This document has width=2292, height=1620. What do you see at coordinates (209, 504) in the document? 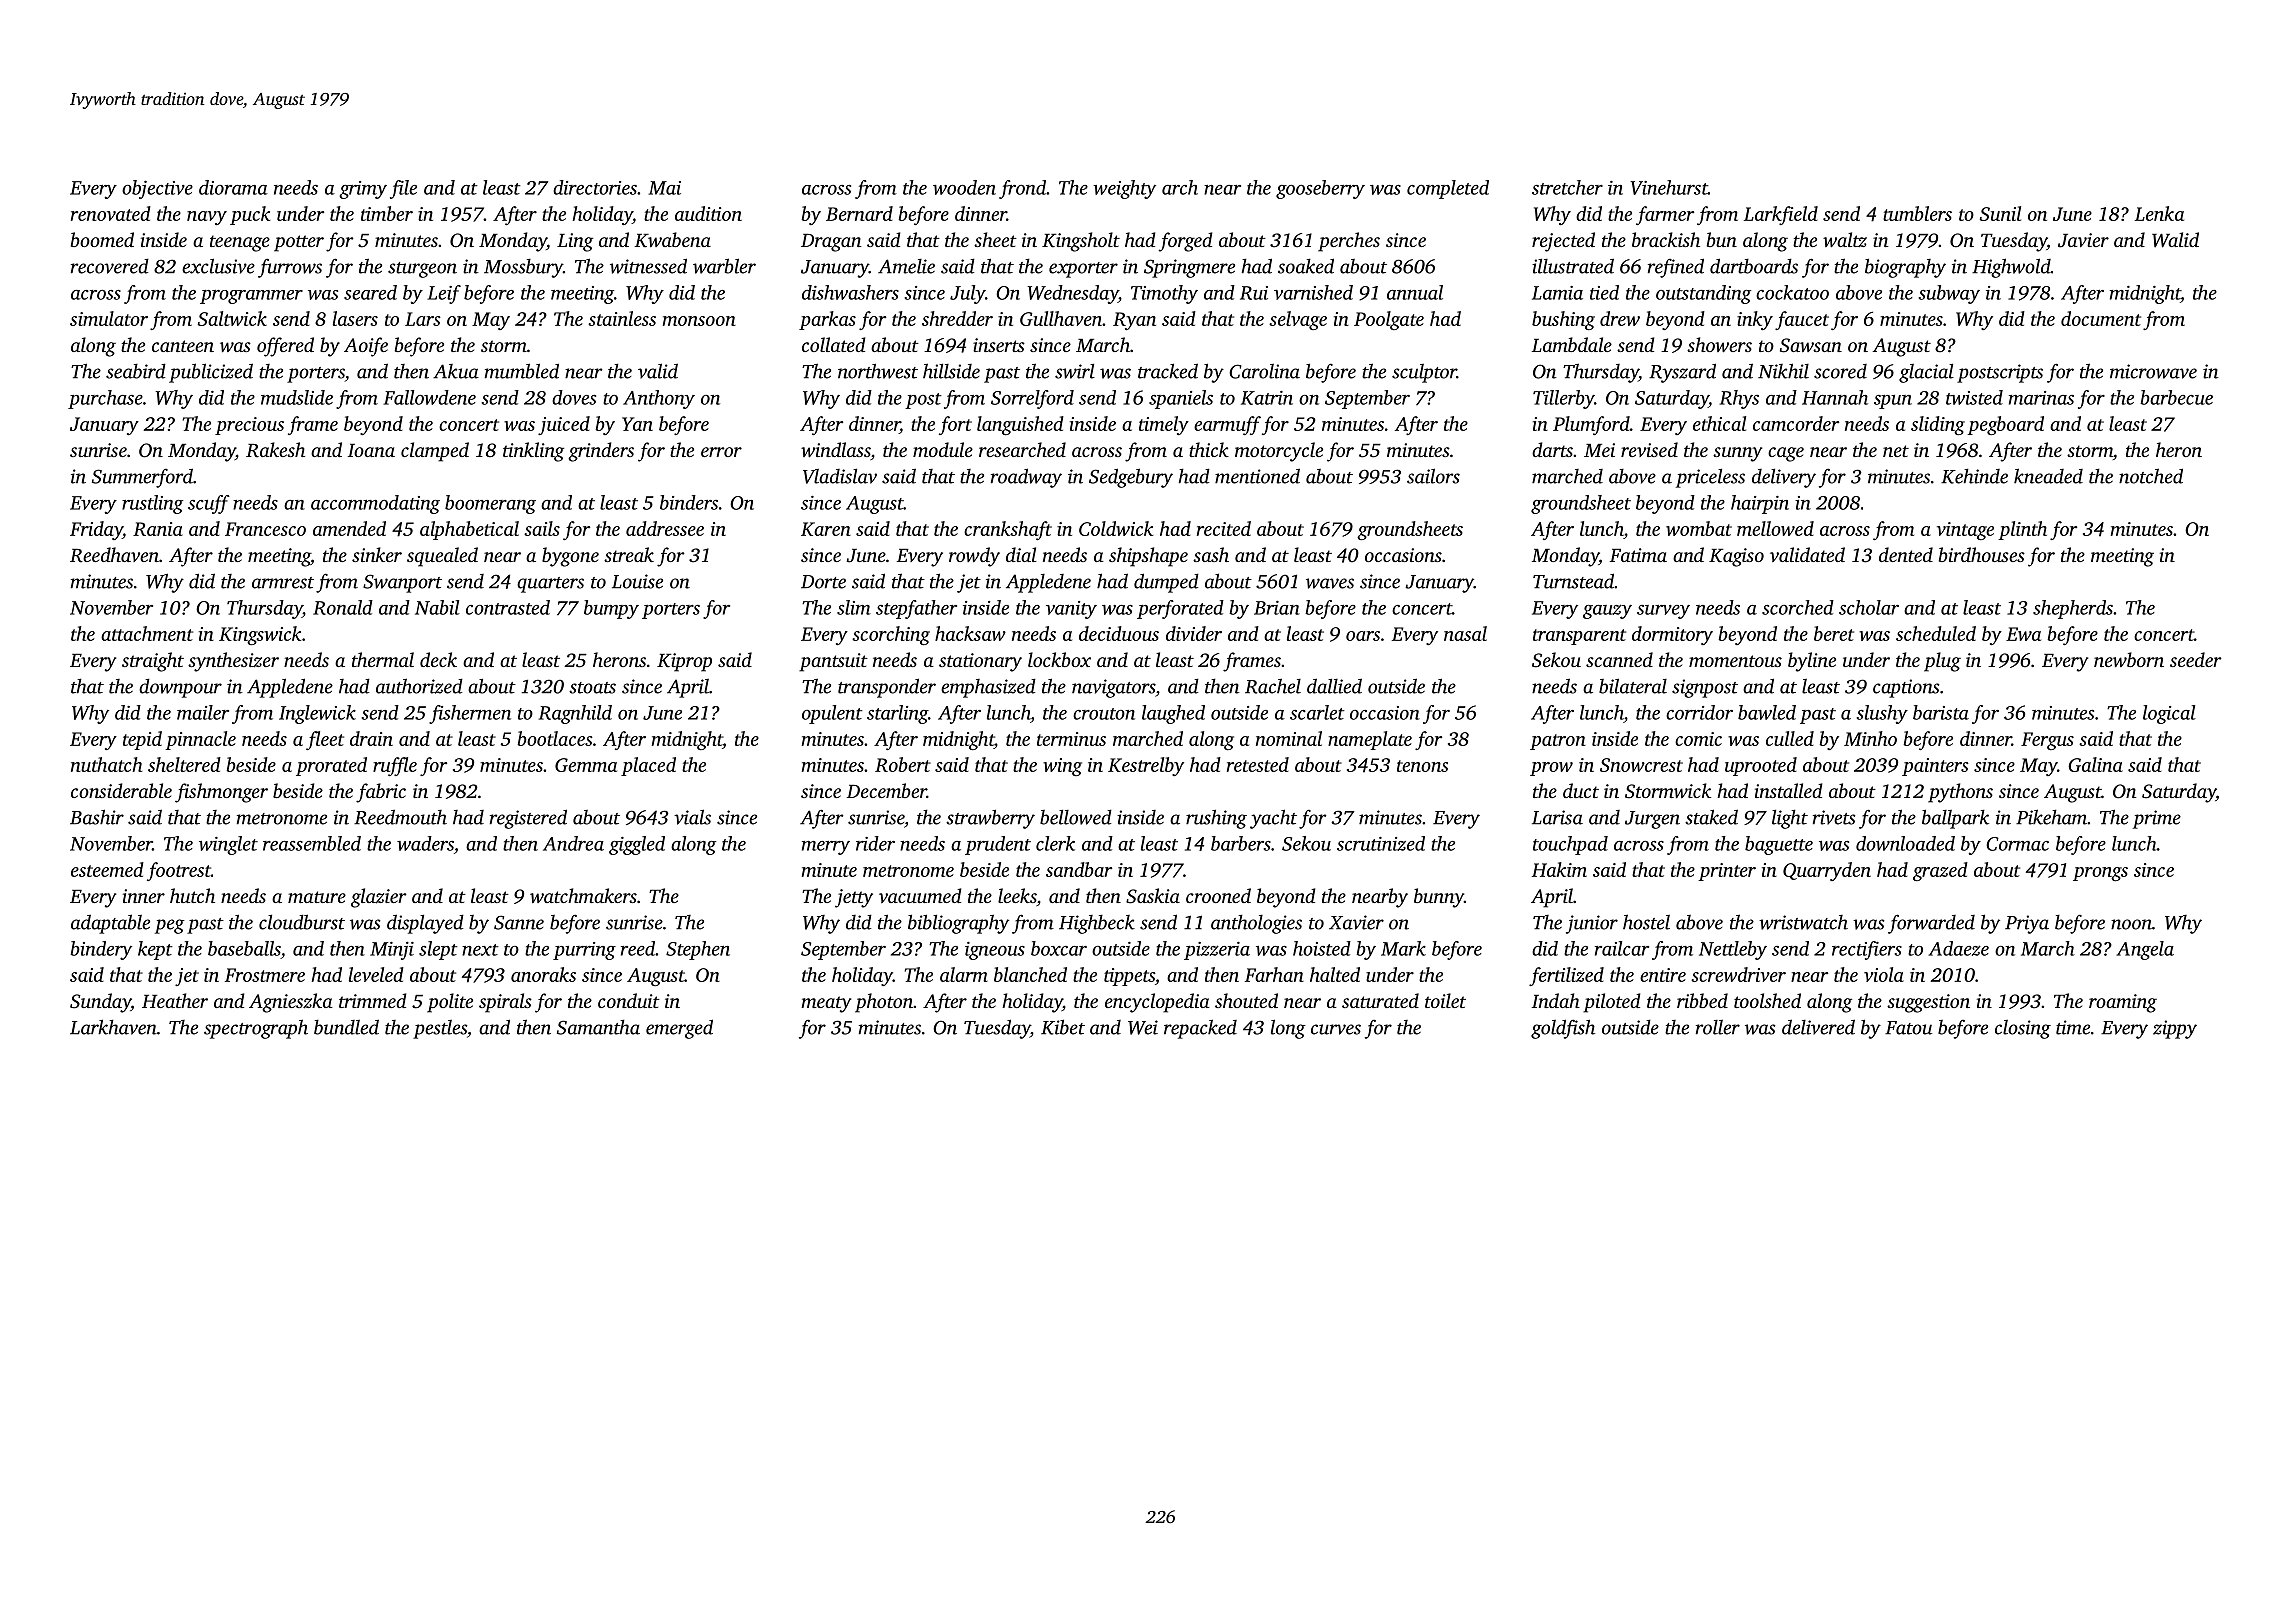
I see `scuff` at bounding box center [209, 504].
